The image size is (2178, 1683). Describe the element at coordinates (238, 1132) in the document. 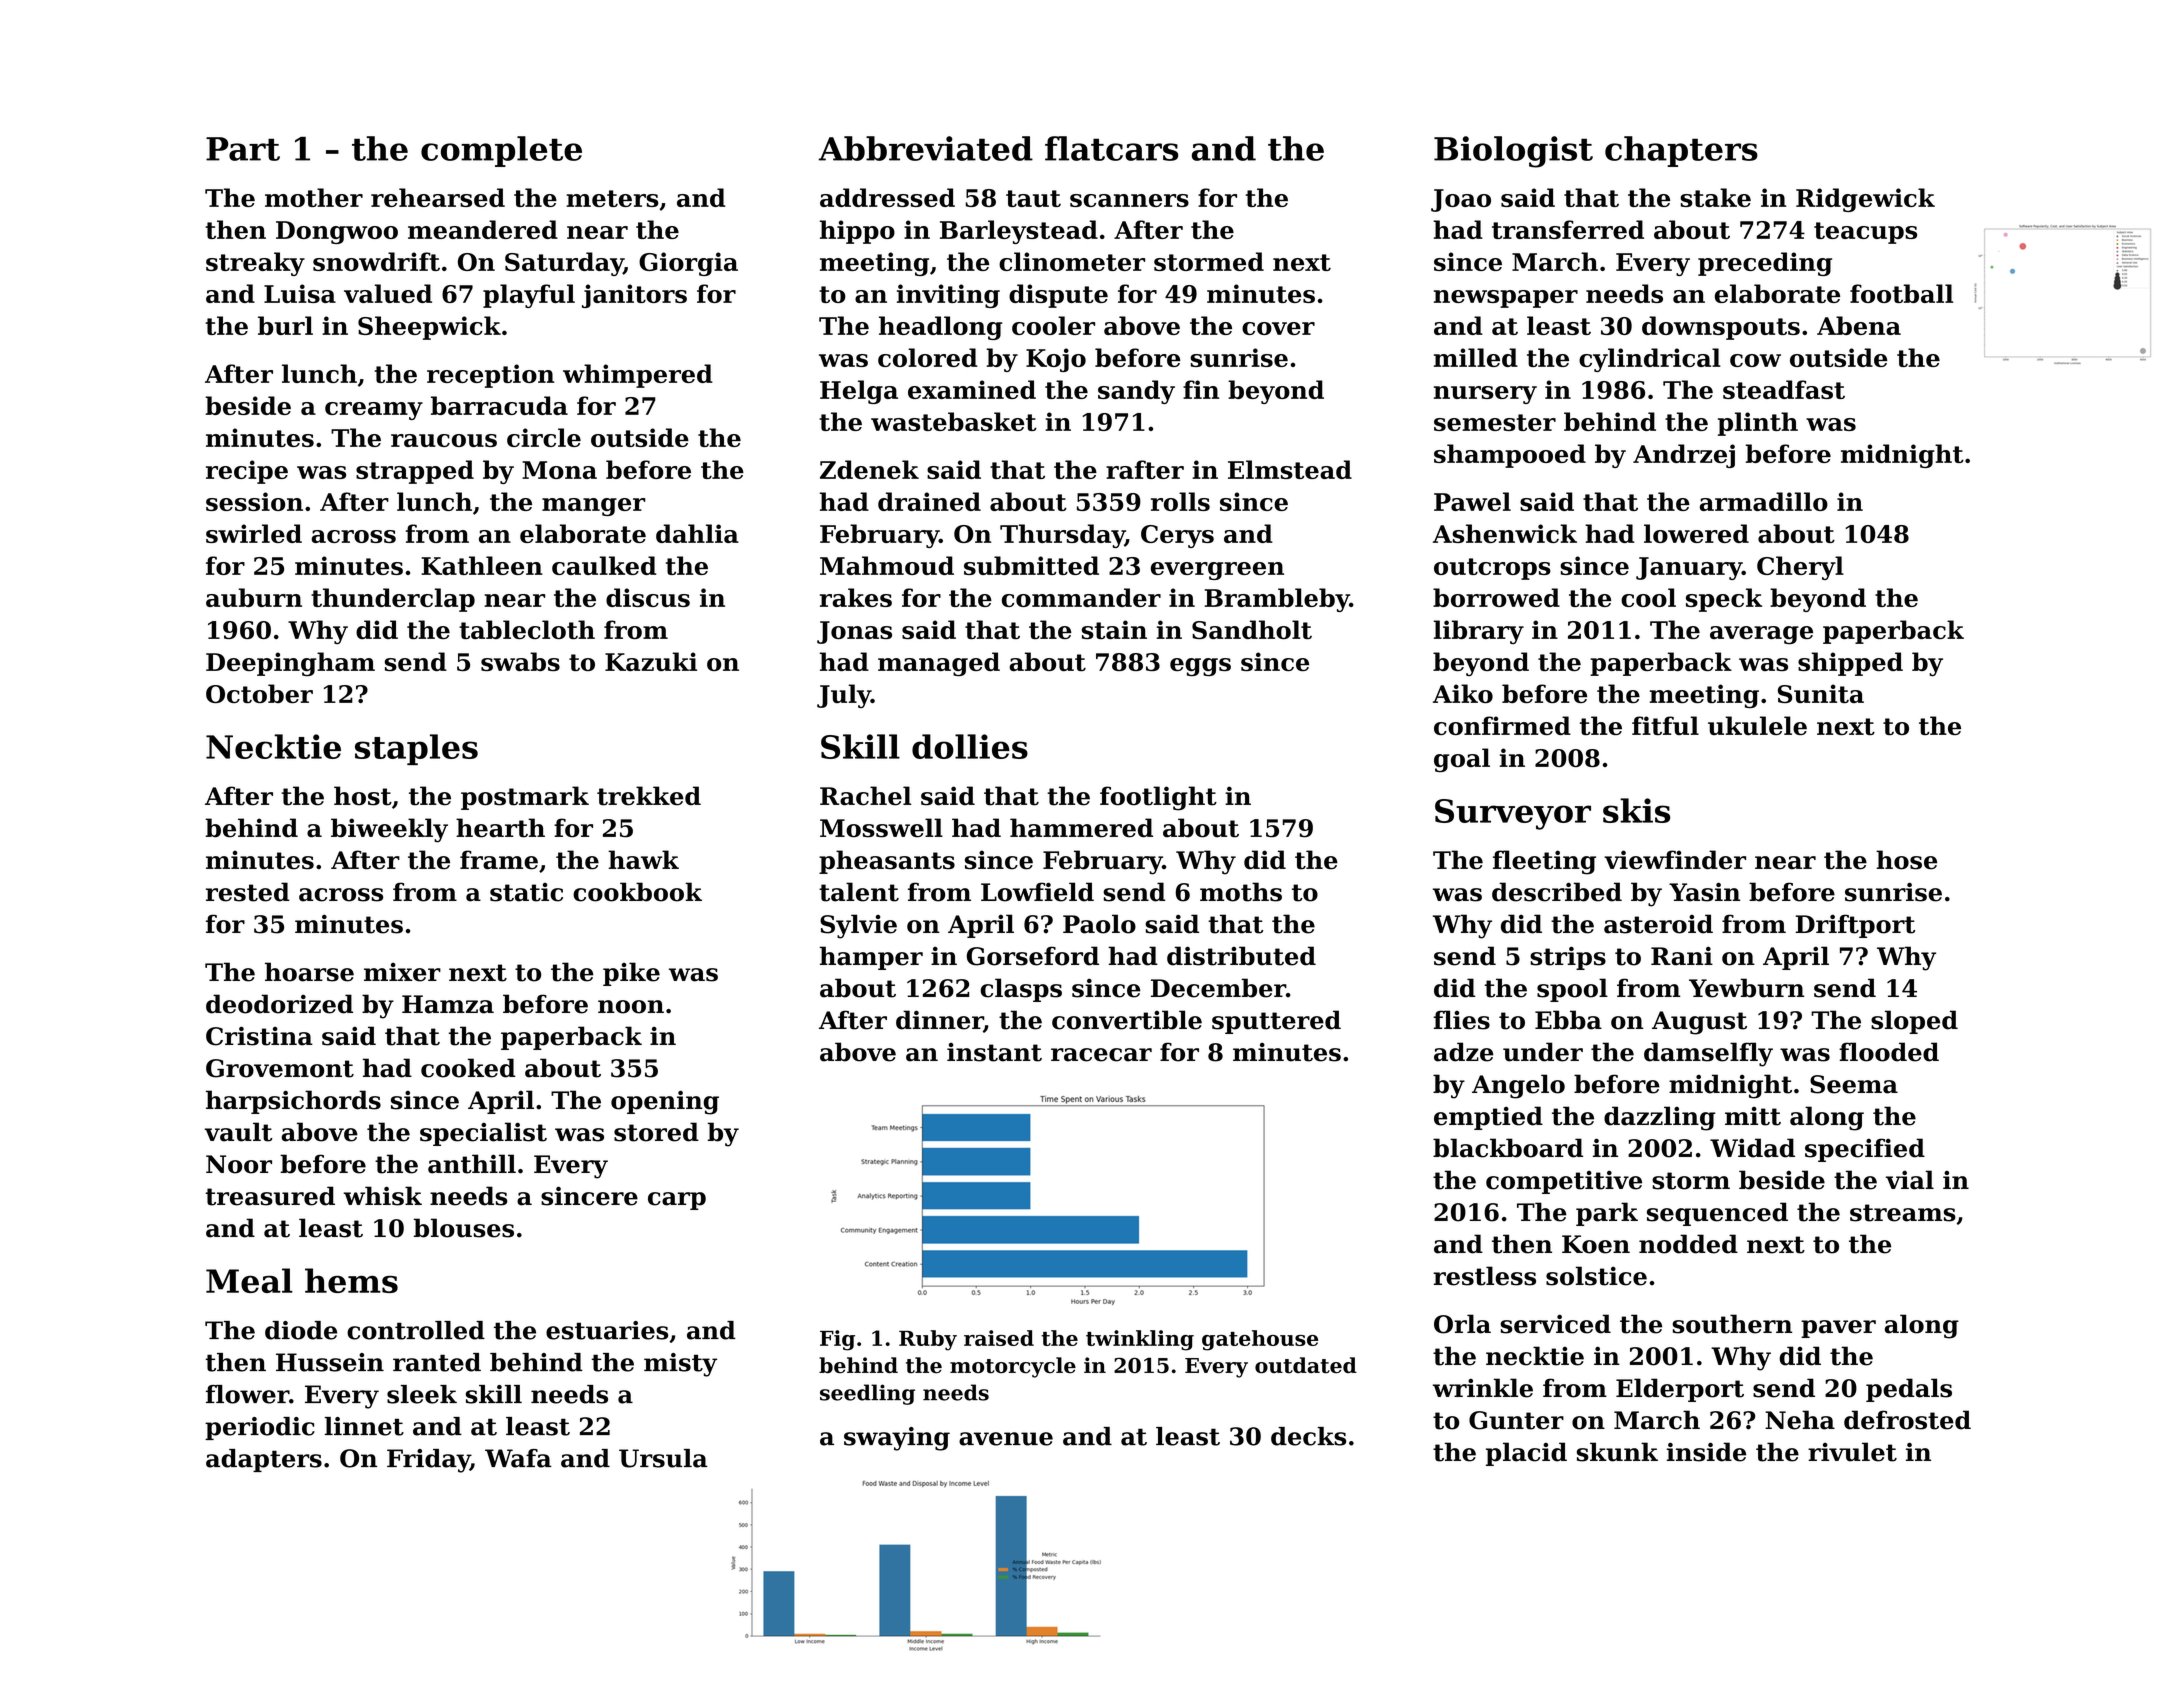

I see `vault` at that location.
